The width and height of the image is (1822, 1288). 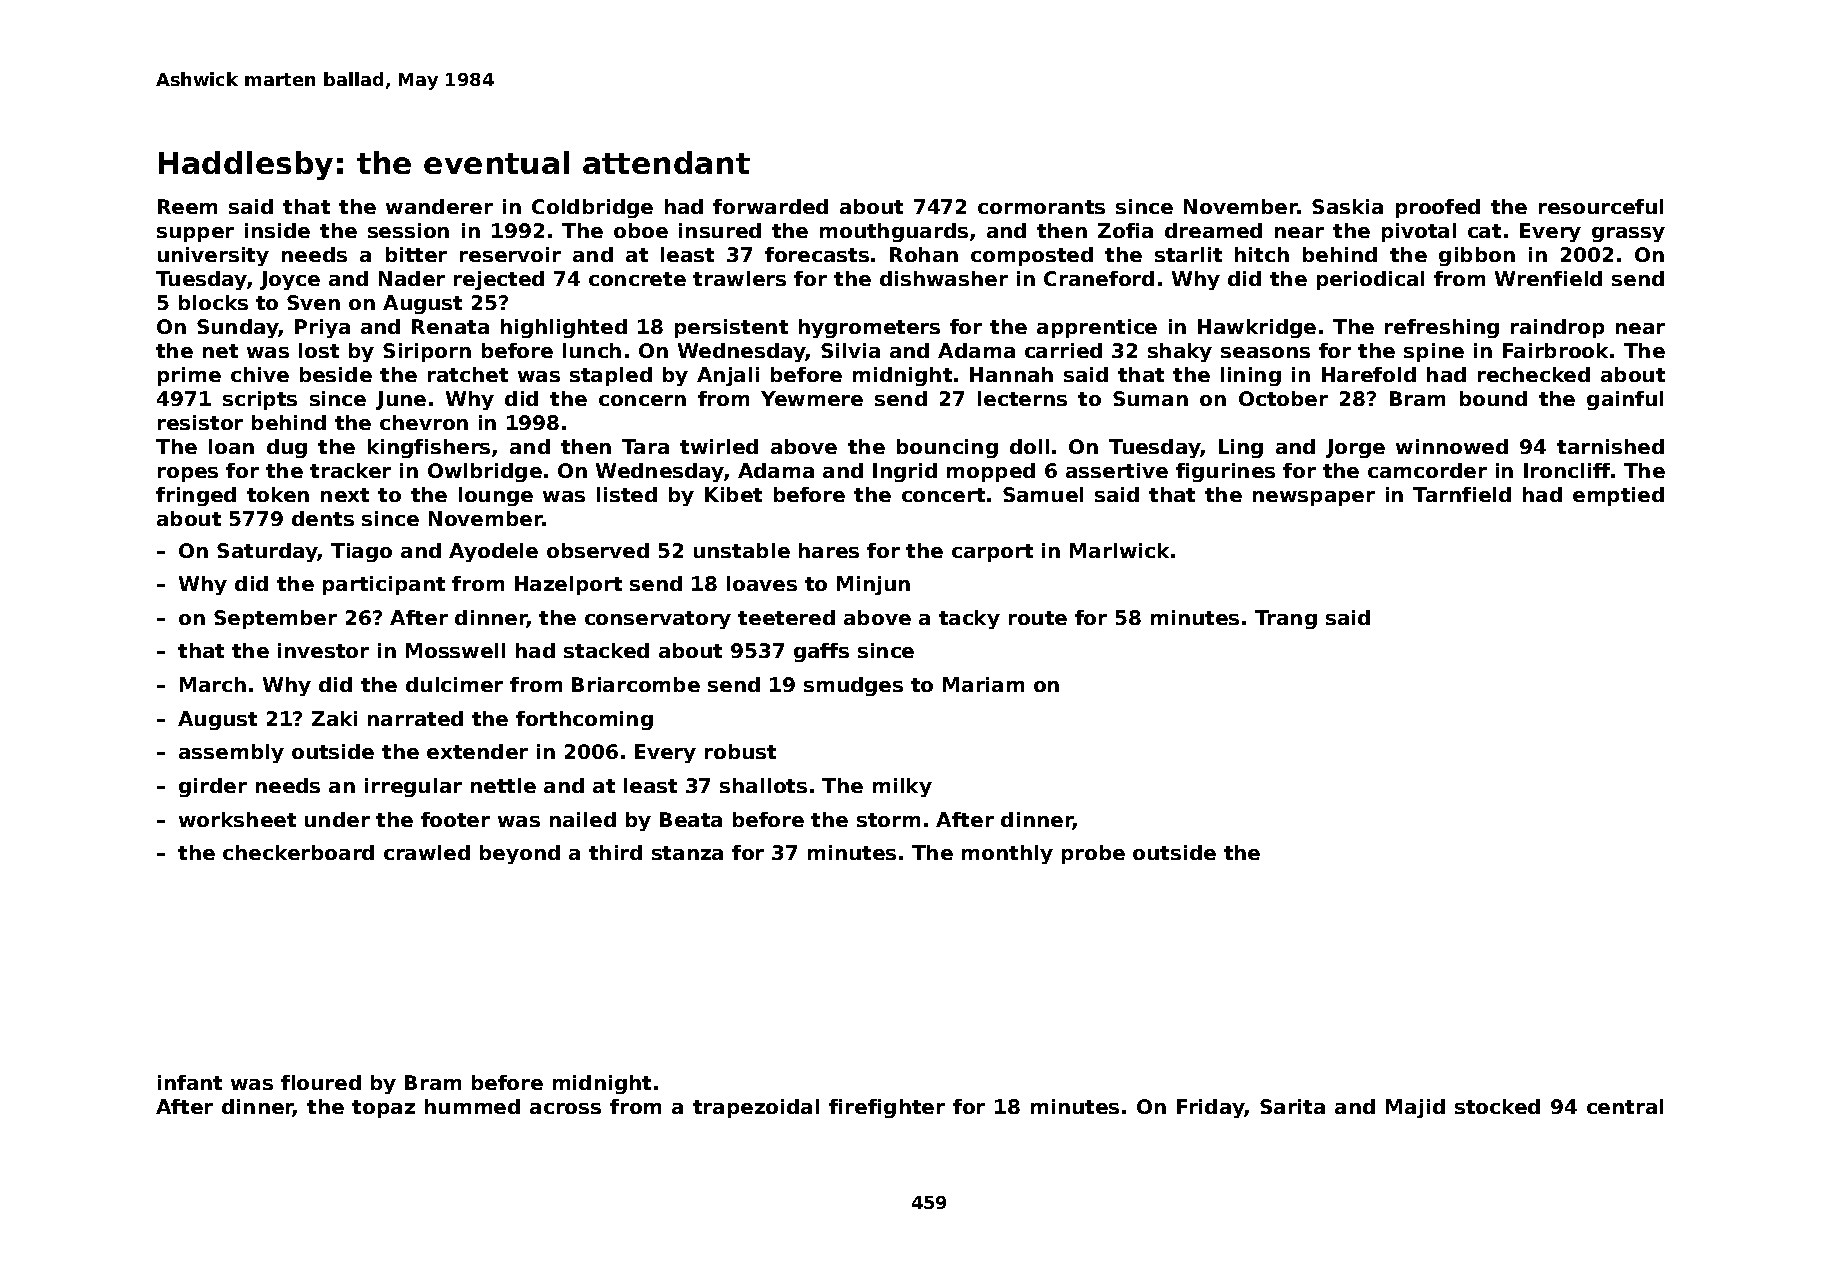 I want to click on probe, so click(x=1093, y=854).
